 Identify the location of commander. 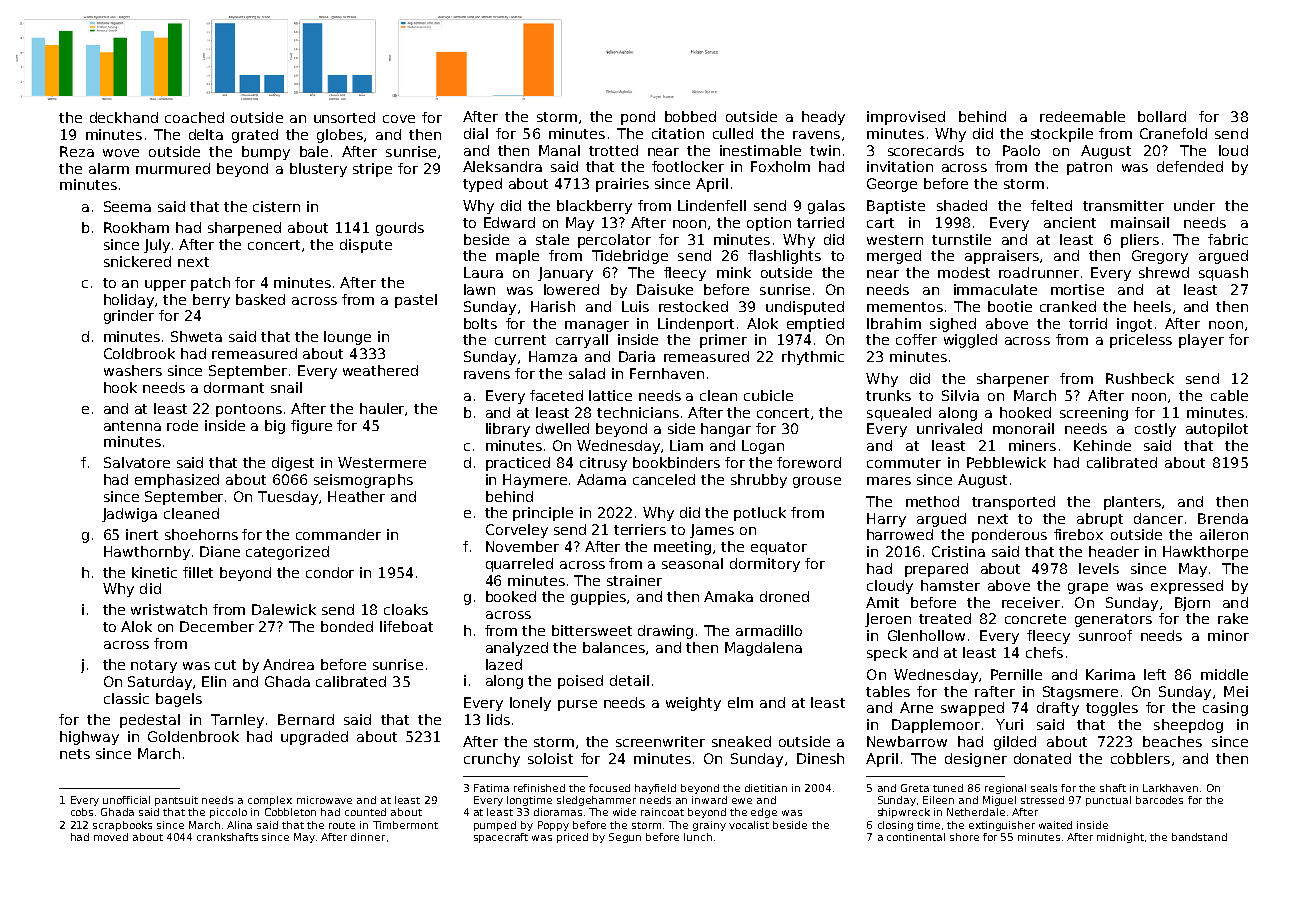
(338, 534).
